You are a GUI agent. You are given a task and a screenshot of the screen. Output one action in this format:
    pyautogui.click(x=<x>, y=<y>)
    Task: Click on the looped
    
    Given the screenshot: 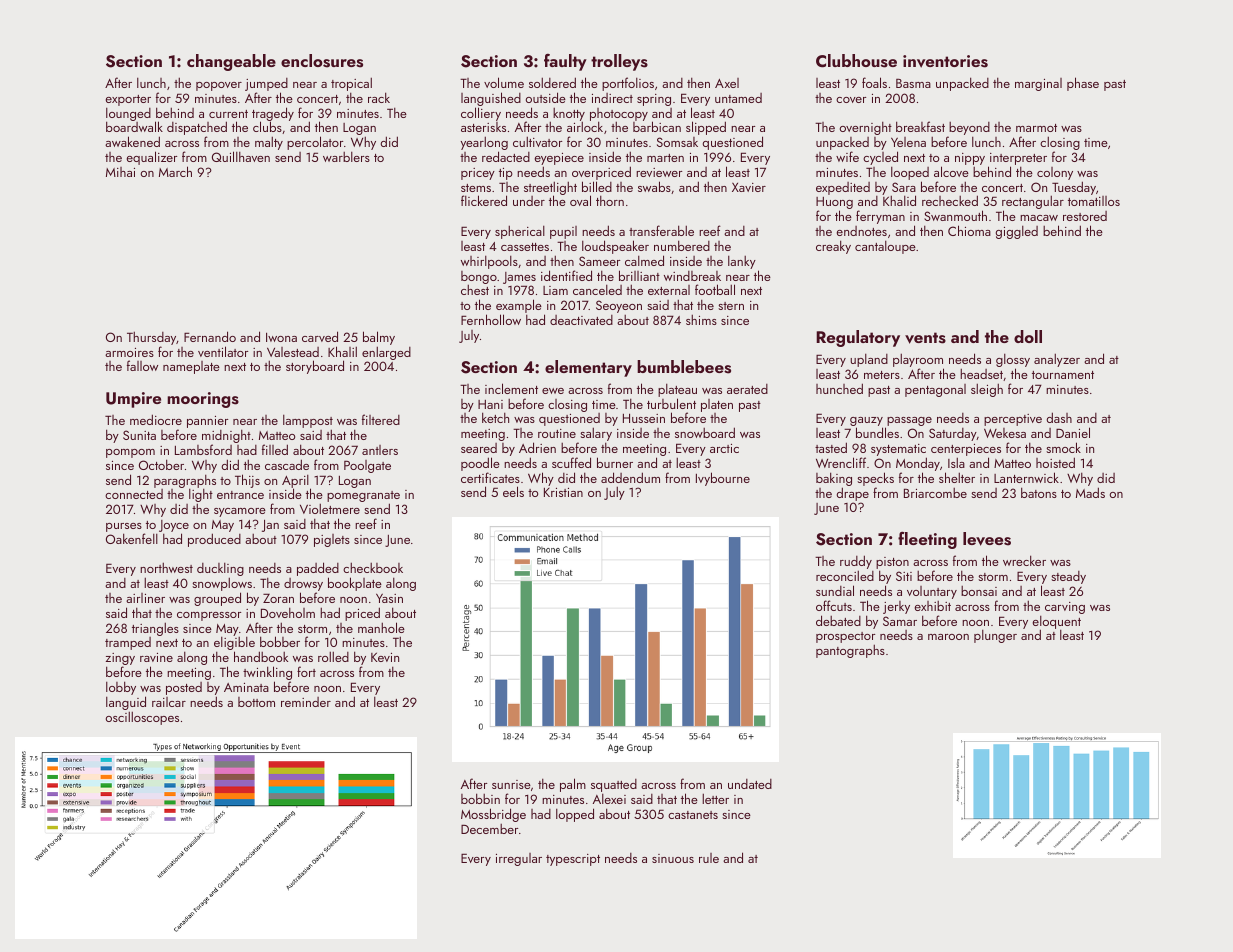 What is the action you would take?
    pyautogui.click(x=910, y=173)
